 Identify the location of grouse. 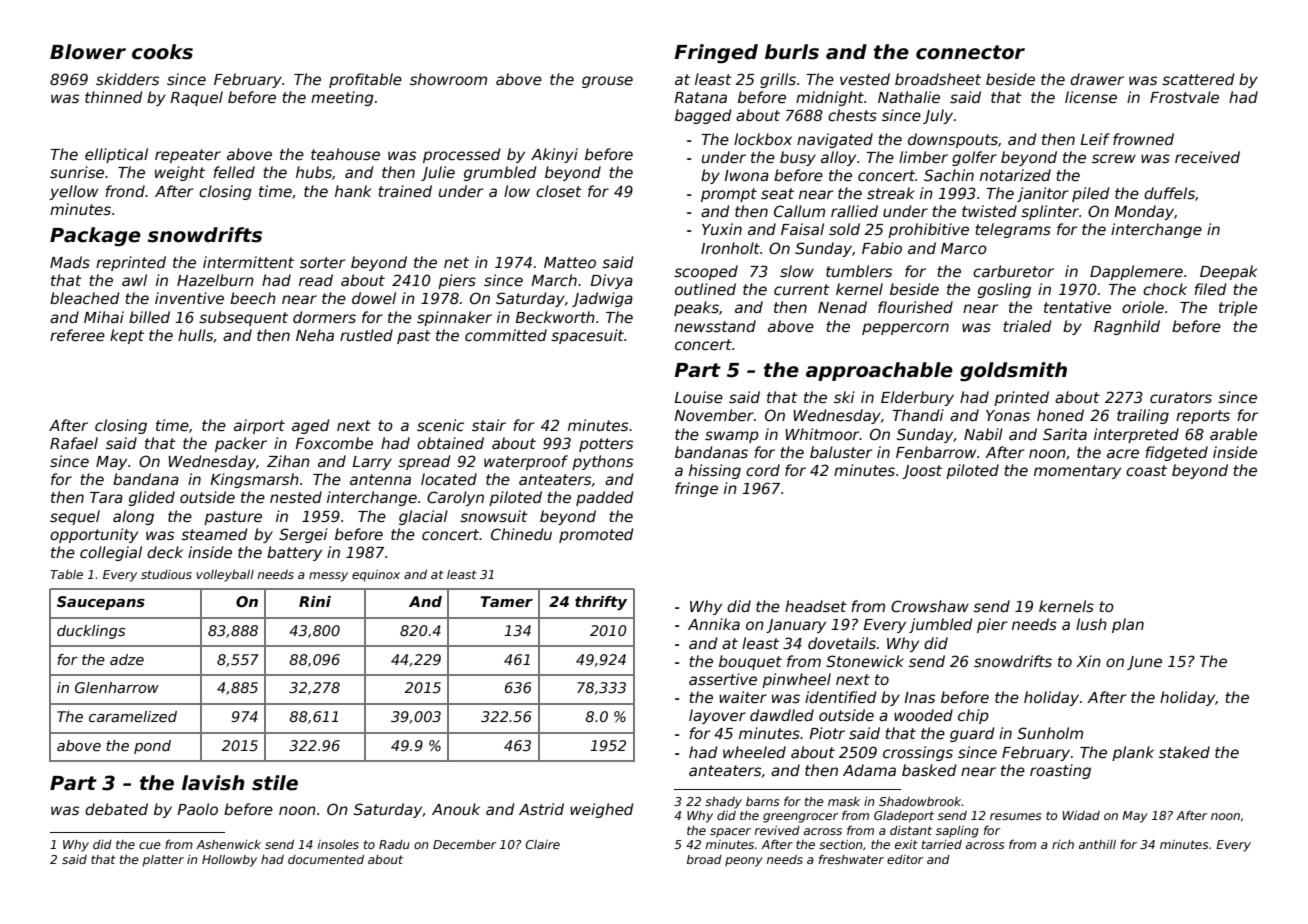
(607, 82).
